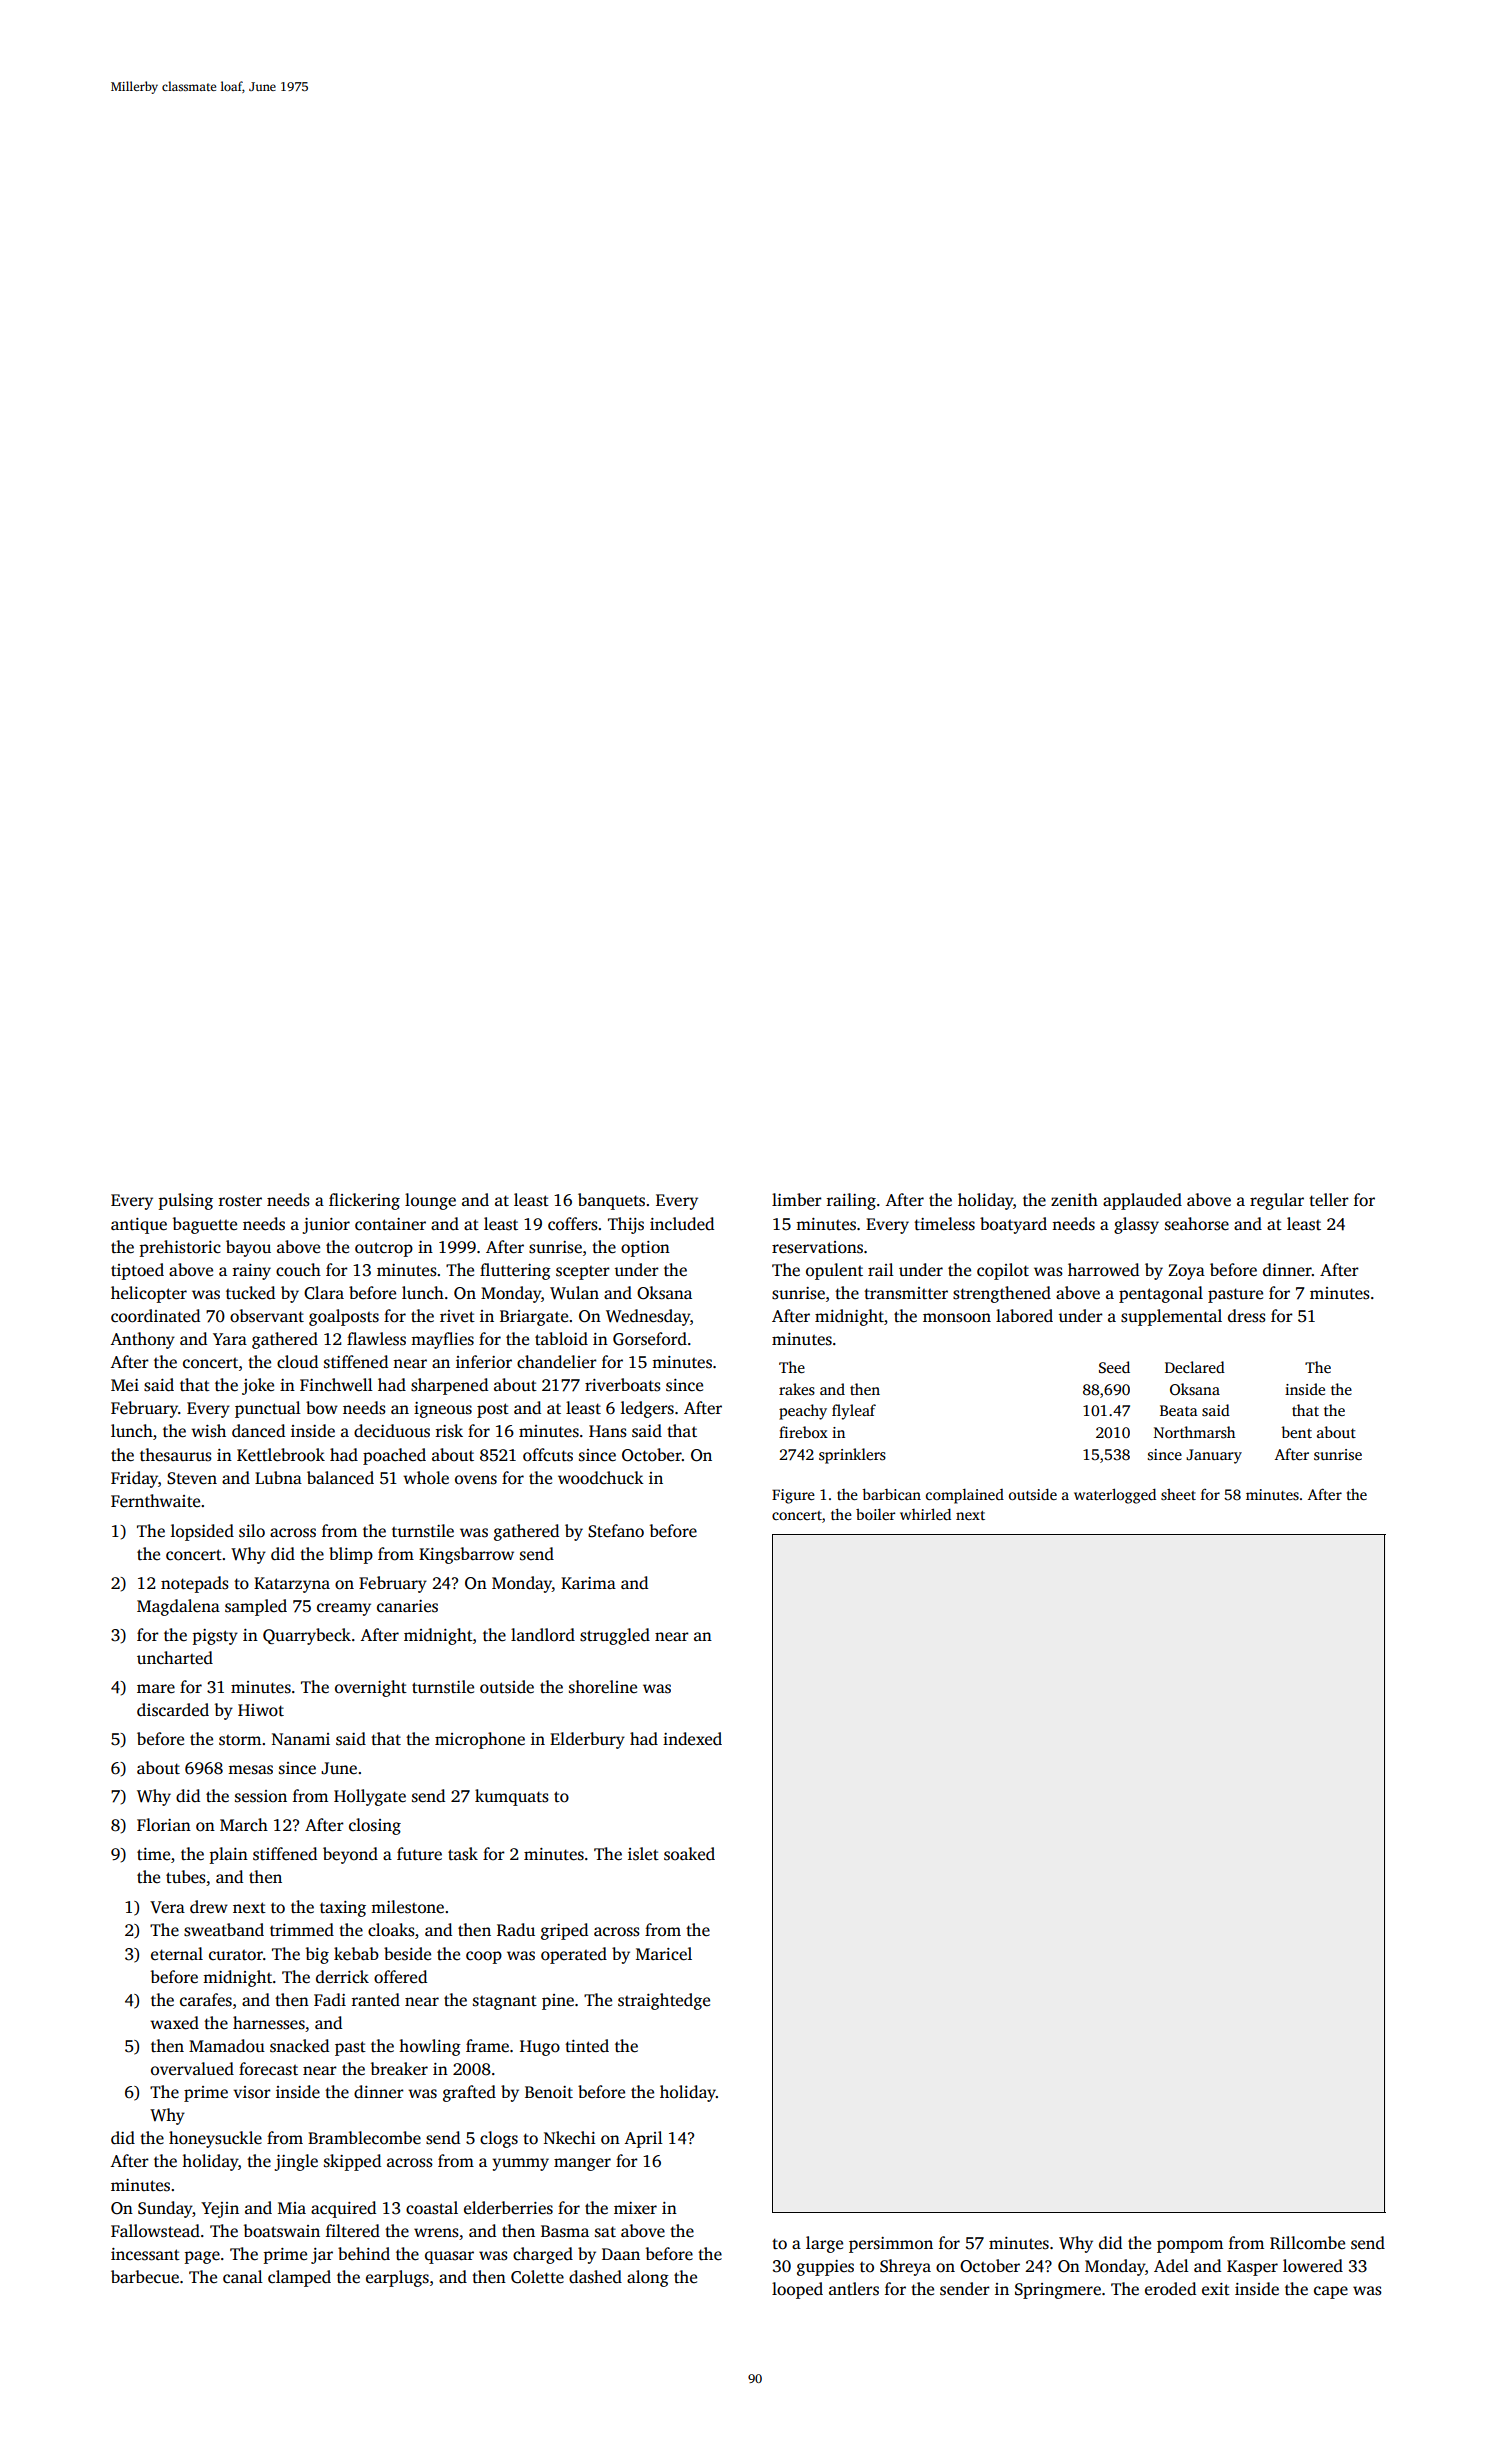 Image resolution: width=1496 pixels, height=2464 pixels. What do you see at coordinates (480, 1740) in the document?
I see `microphone` at bounding box center [480, 1740].
